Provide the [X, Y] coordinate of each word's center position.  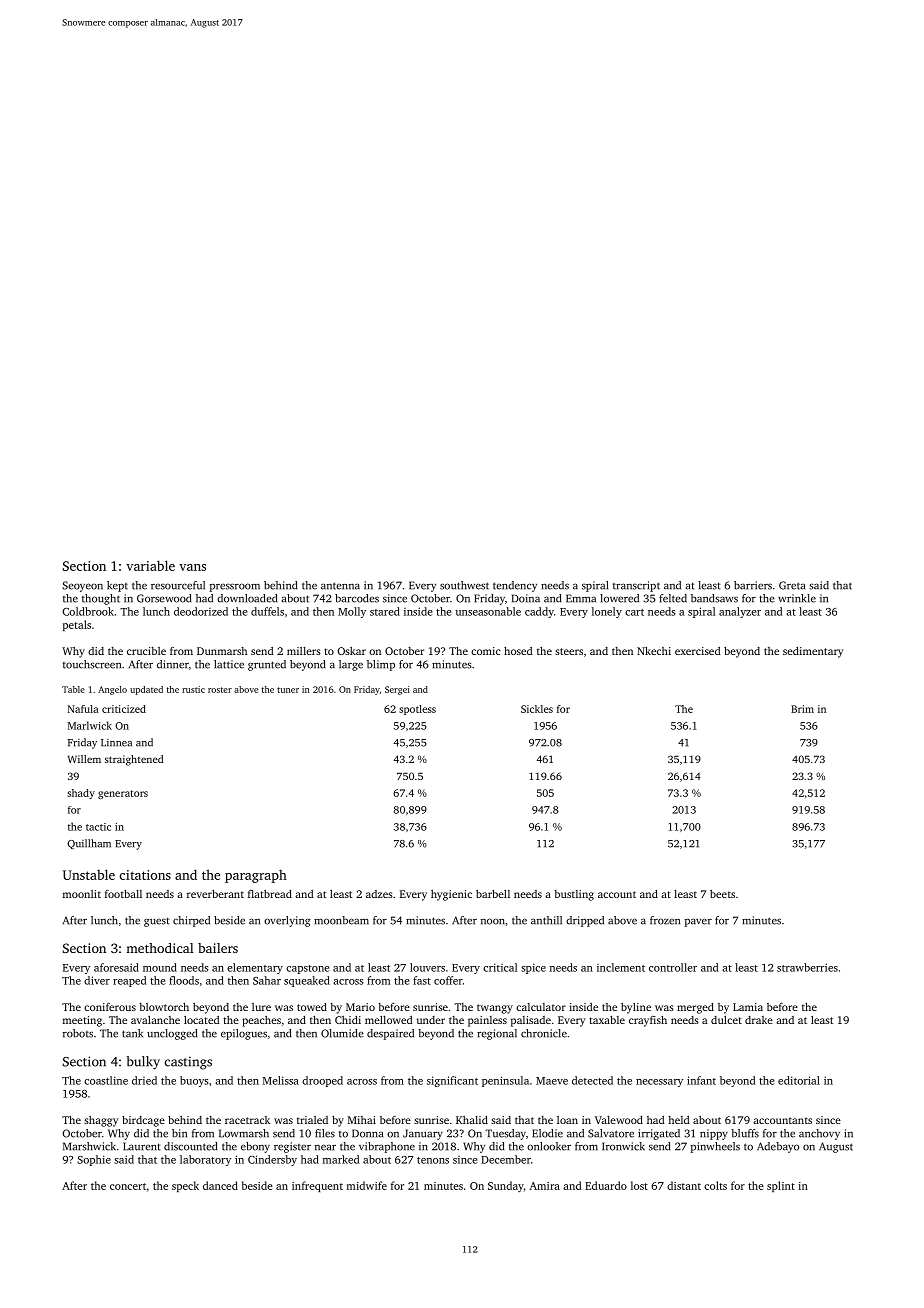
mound [160, 967]
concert [128, 1186]
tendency [515, 586]
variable [150, 565]
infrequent [317, 1186]
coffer [448, 980]
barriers [753, 585]
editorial [799, 1080]
